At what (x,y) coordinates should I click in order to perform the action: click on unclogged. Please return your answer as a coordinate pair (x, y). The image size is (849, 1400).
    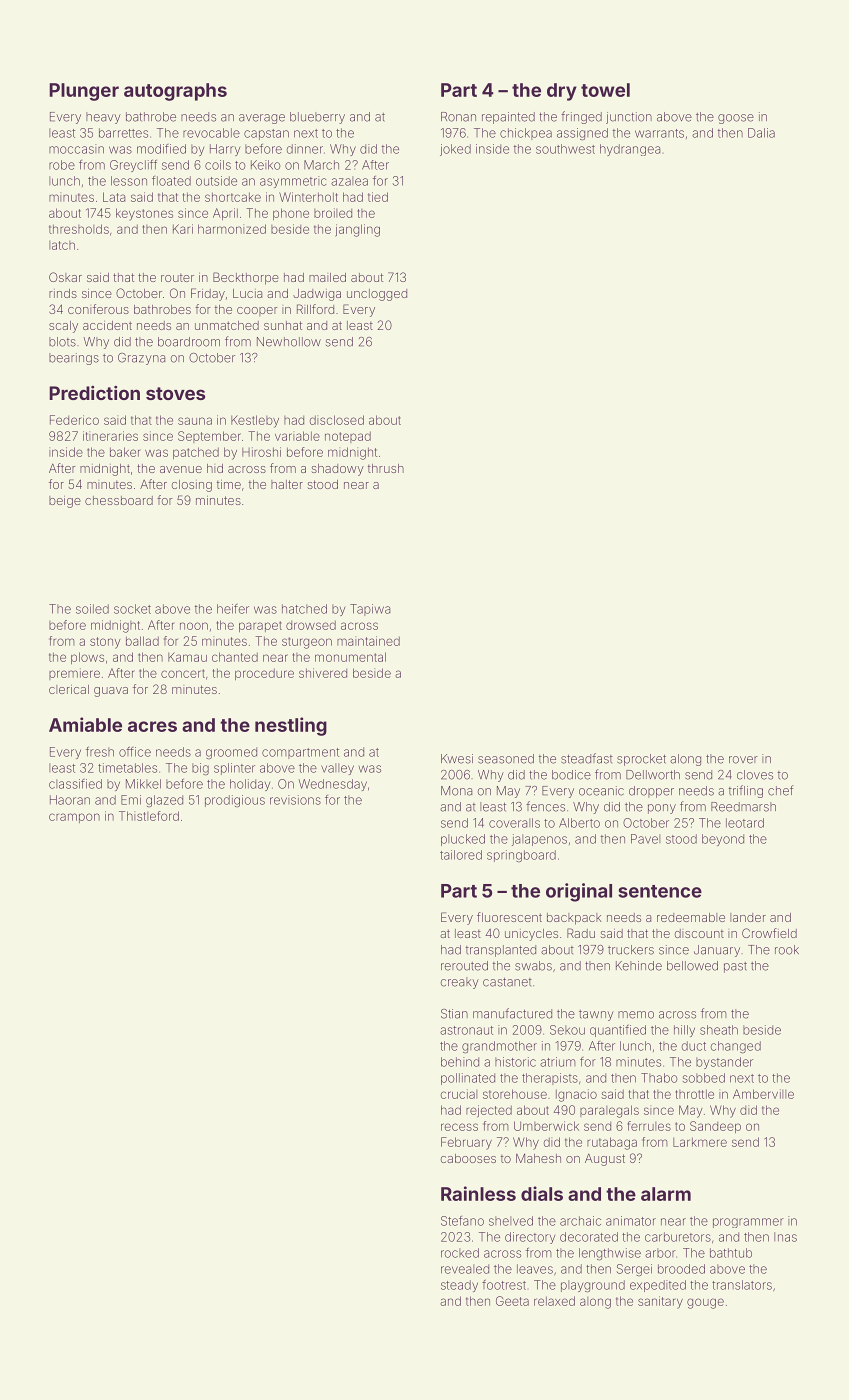
    Looking at the image, I should click on (377, 295).
